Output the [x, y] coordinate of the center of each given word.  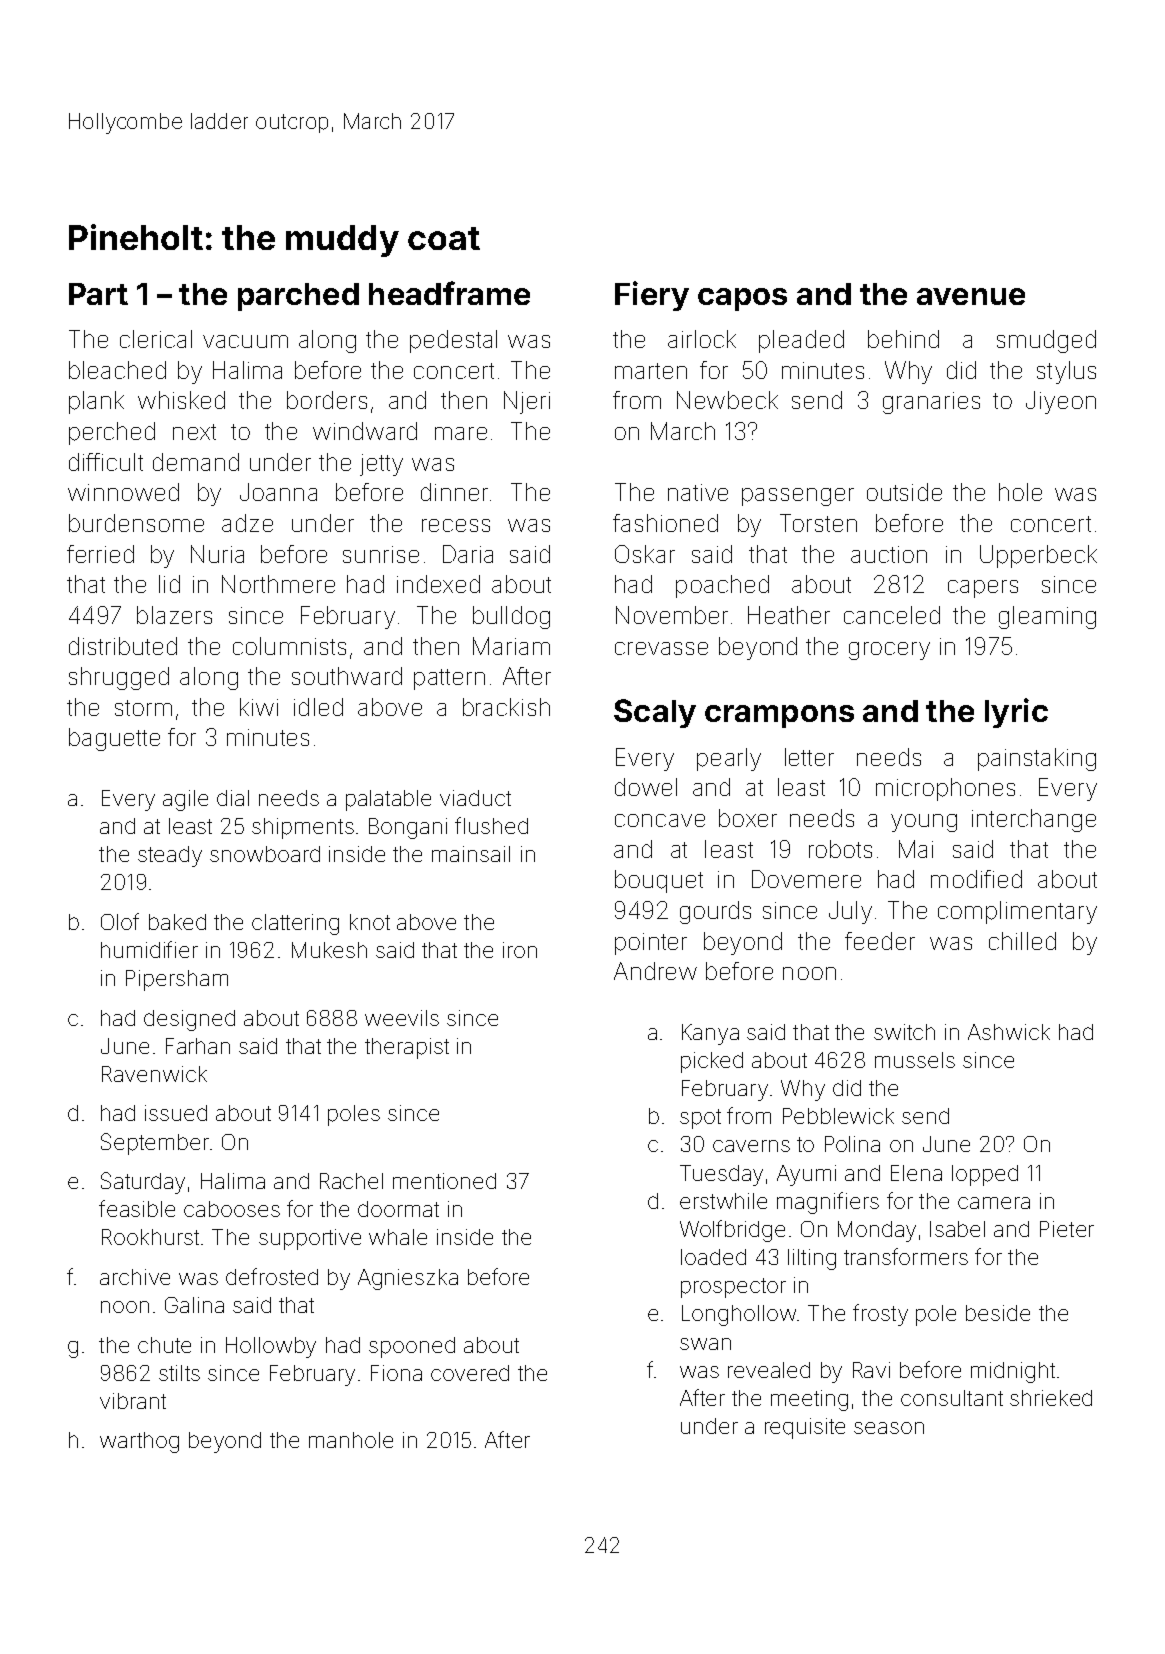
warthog [139, 1442]
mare [461, 433]
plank [96, 402]
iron [520, 950]
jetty [381, 465]
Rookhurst [150, 1237]
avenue [971, 296]
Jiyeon [1061, 402]
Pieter [1067, 1229]
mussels [915, 1060]
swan [705, 1344]
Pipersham [177, 980]
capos [742, 299]
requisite [805, 1428]
